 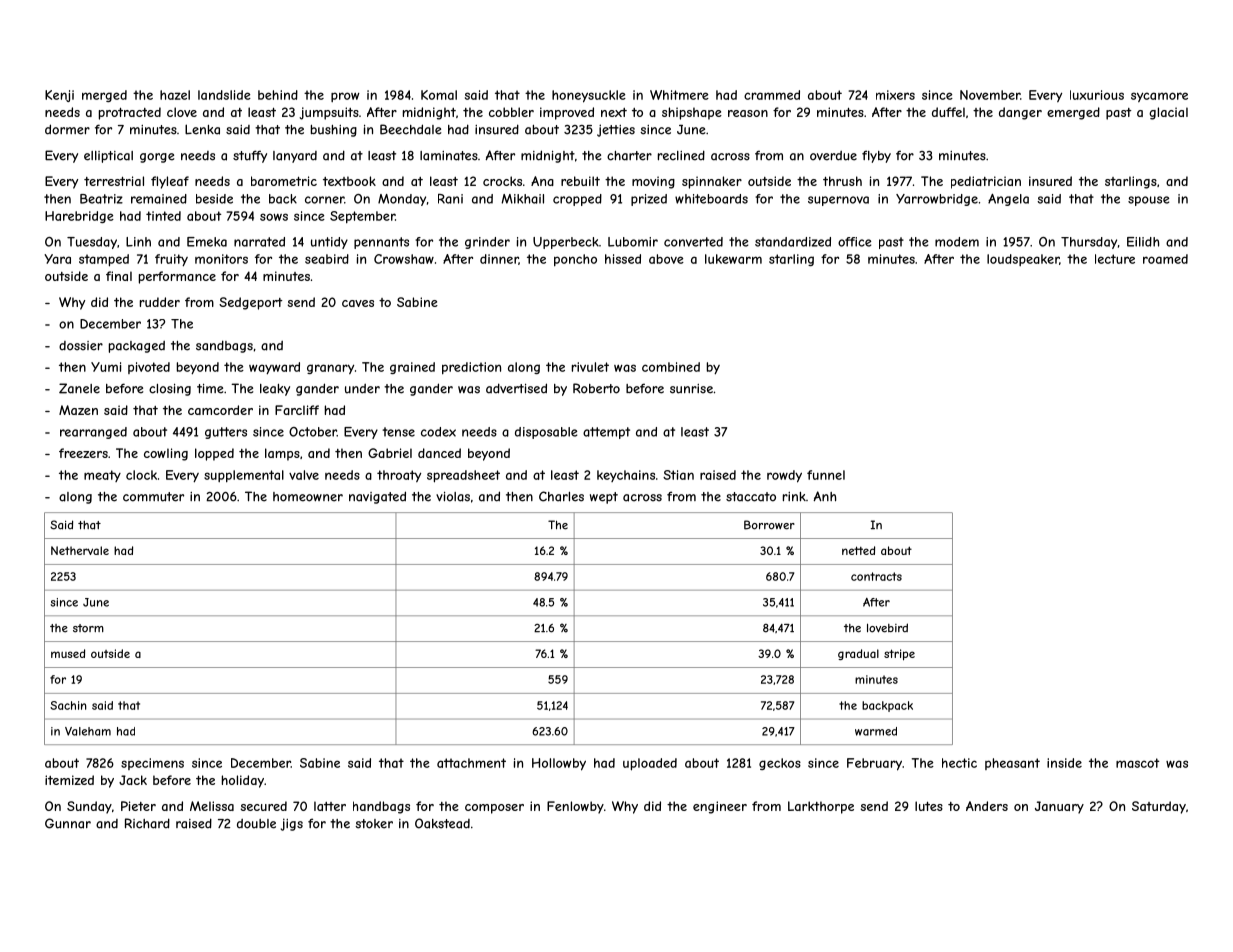 What do you see at coordinates (1159, 97) in the screenshot?
I see `sycamore` at bounding box center [1159, 97].
